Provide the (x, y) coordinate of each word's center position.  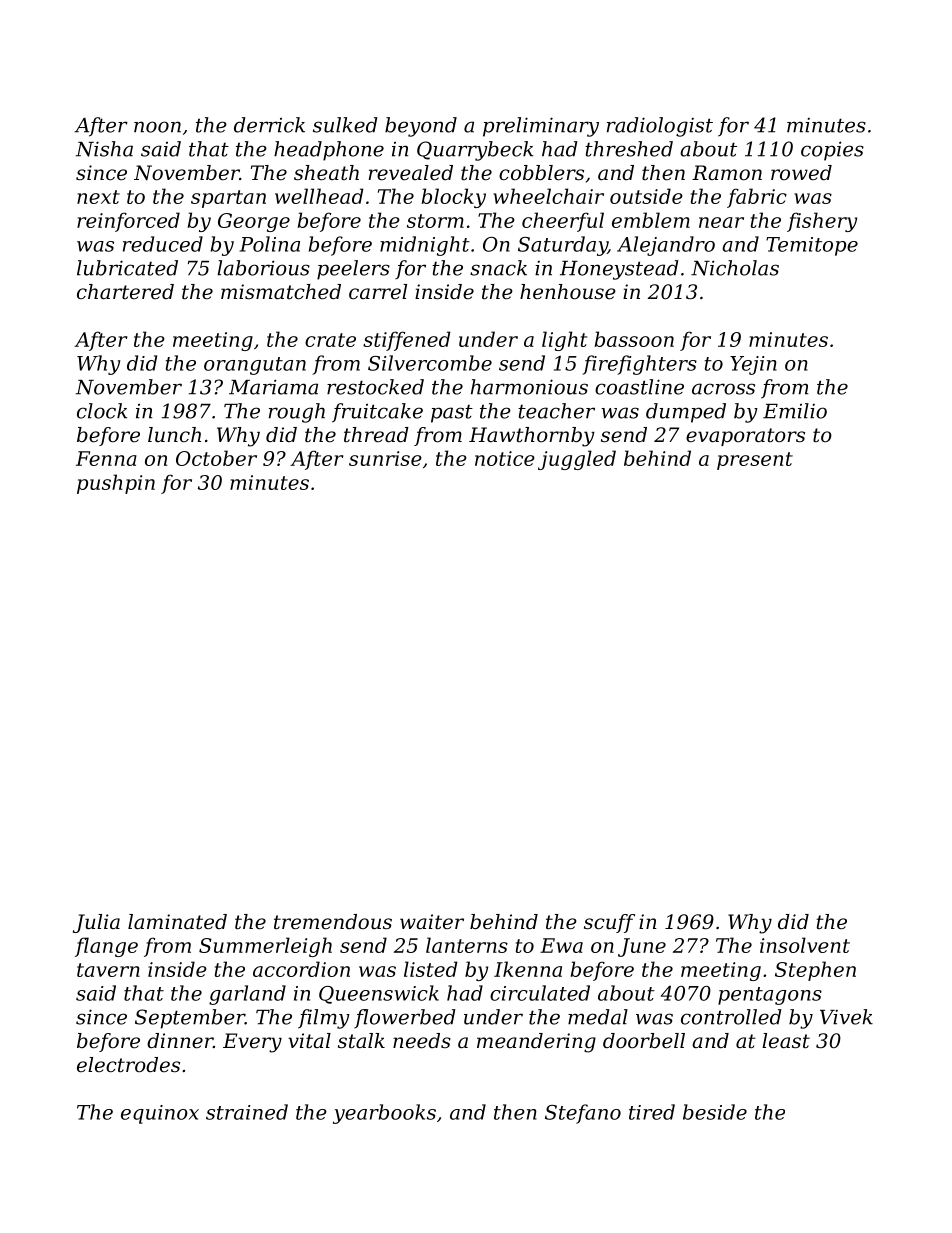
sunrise (385, 458)
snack (498, 268)
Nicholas (735, 268)
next (98, 197)
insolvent (805, 945)
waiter (432, 922)
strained (247, 1112)
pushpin (116, 484)
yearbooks (384, 1114)
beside (715, 1112)
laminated (177, 922)
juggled (577, 460)
